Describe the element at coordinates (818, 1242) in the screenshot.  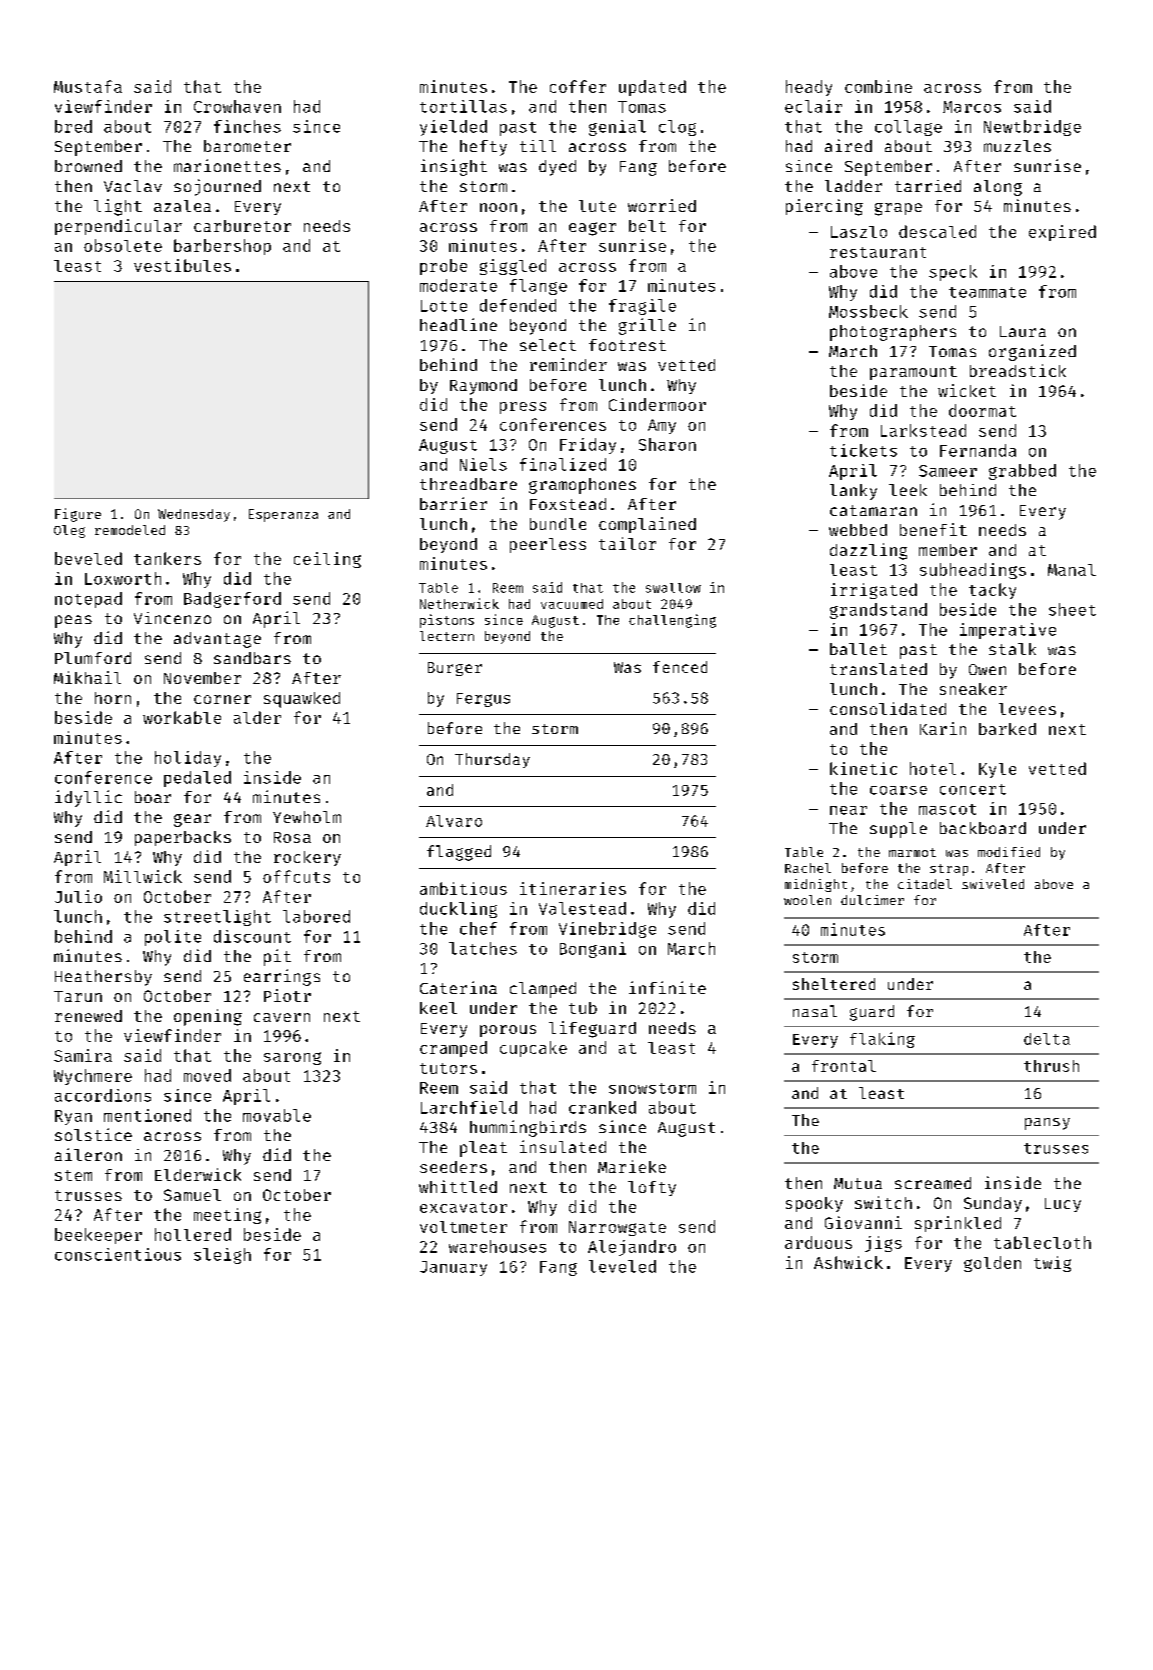
I see `arduous` at that location.
